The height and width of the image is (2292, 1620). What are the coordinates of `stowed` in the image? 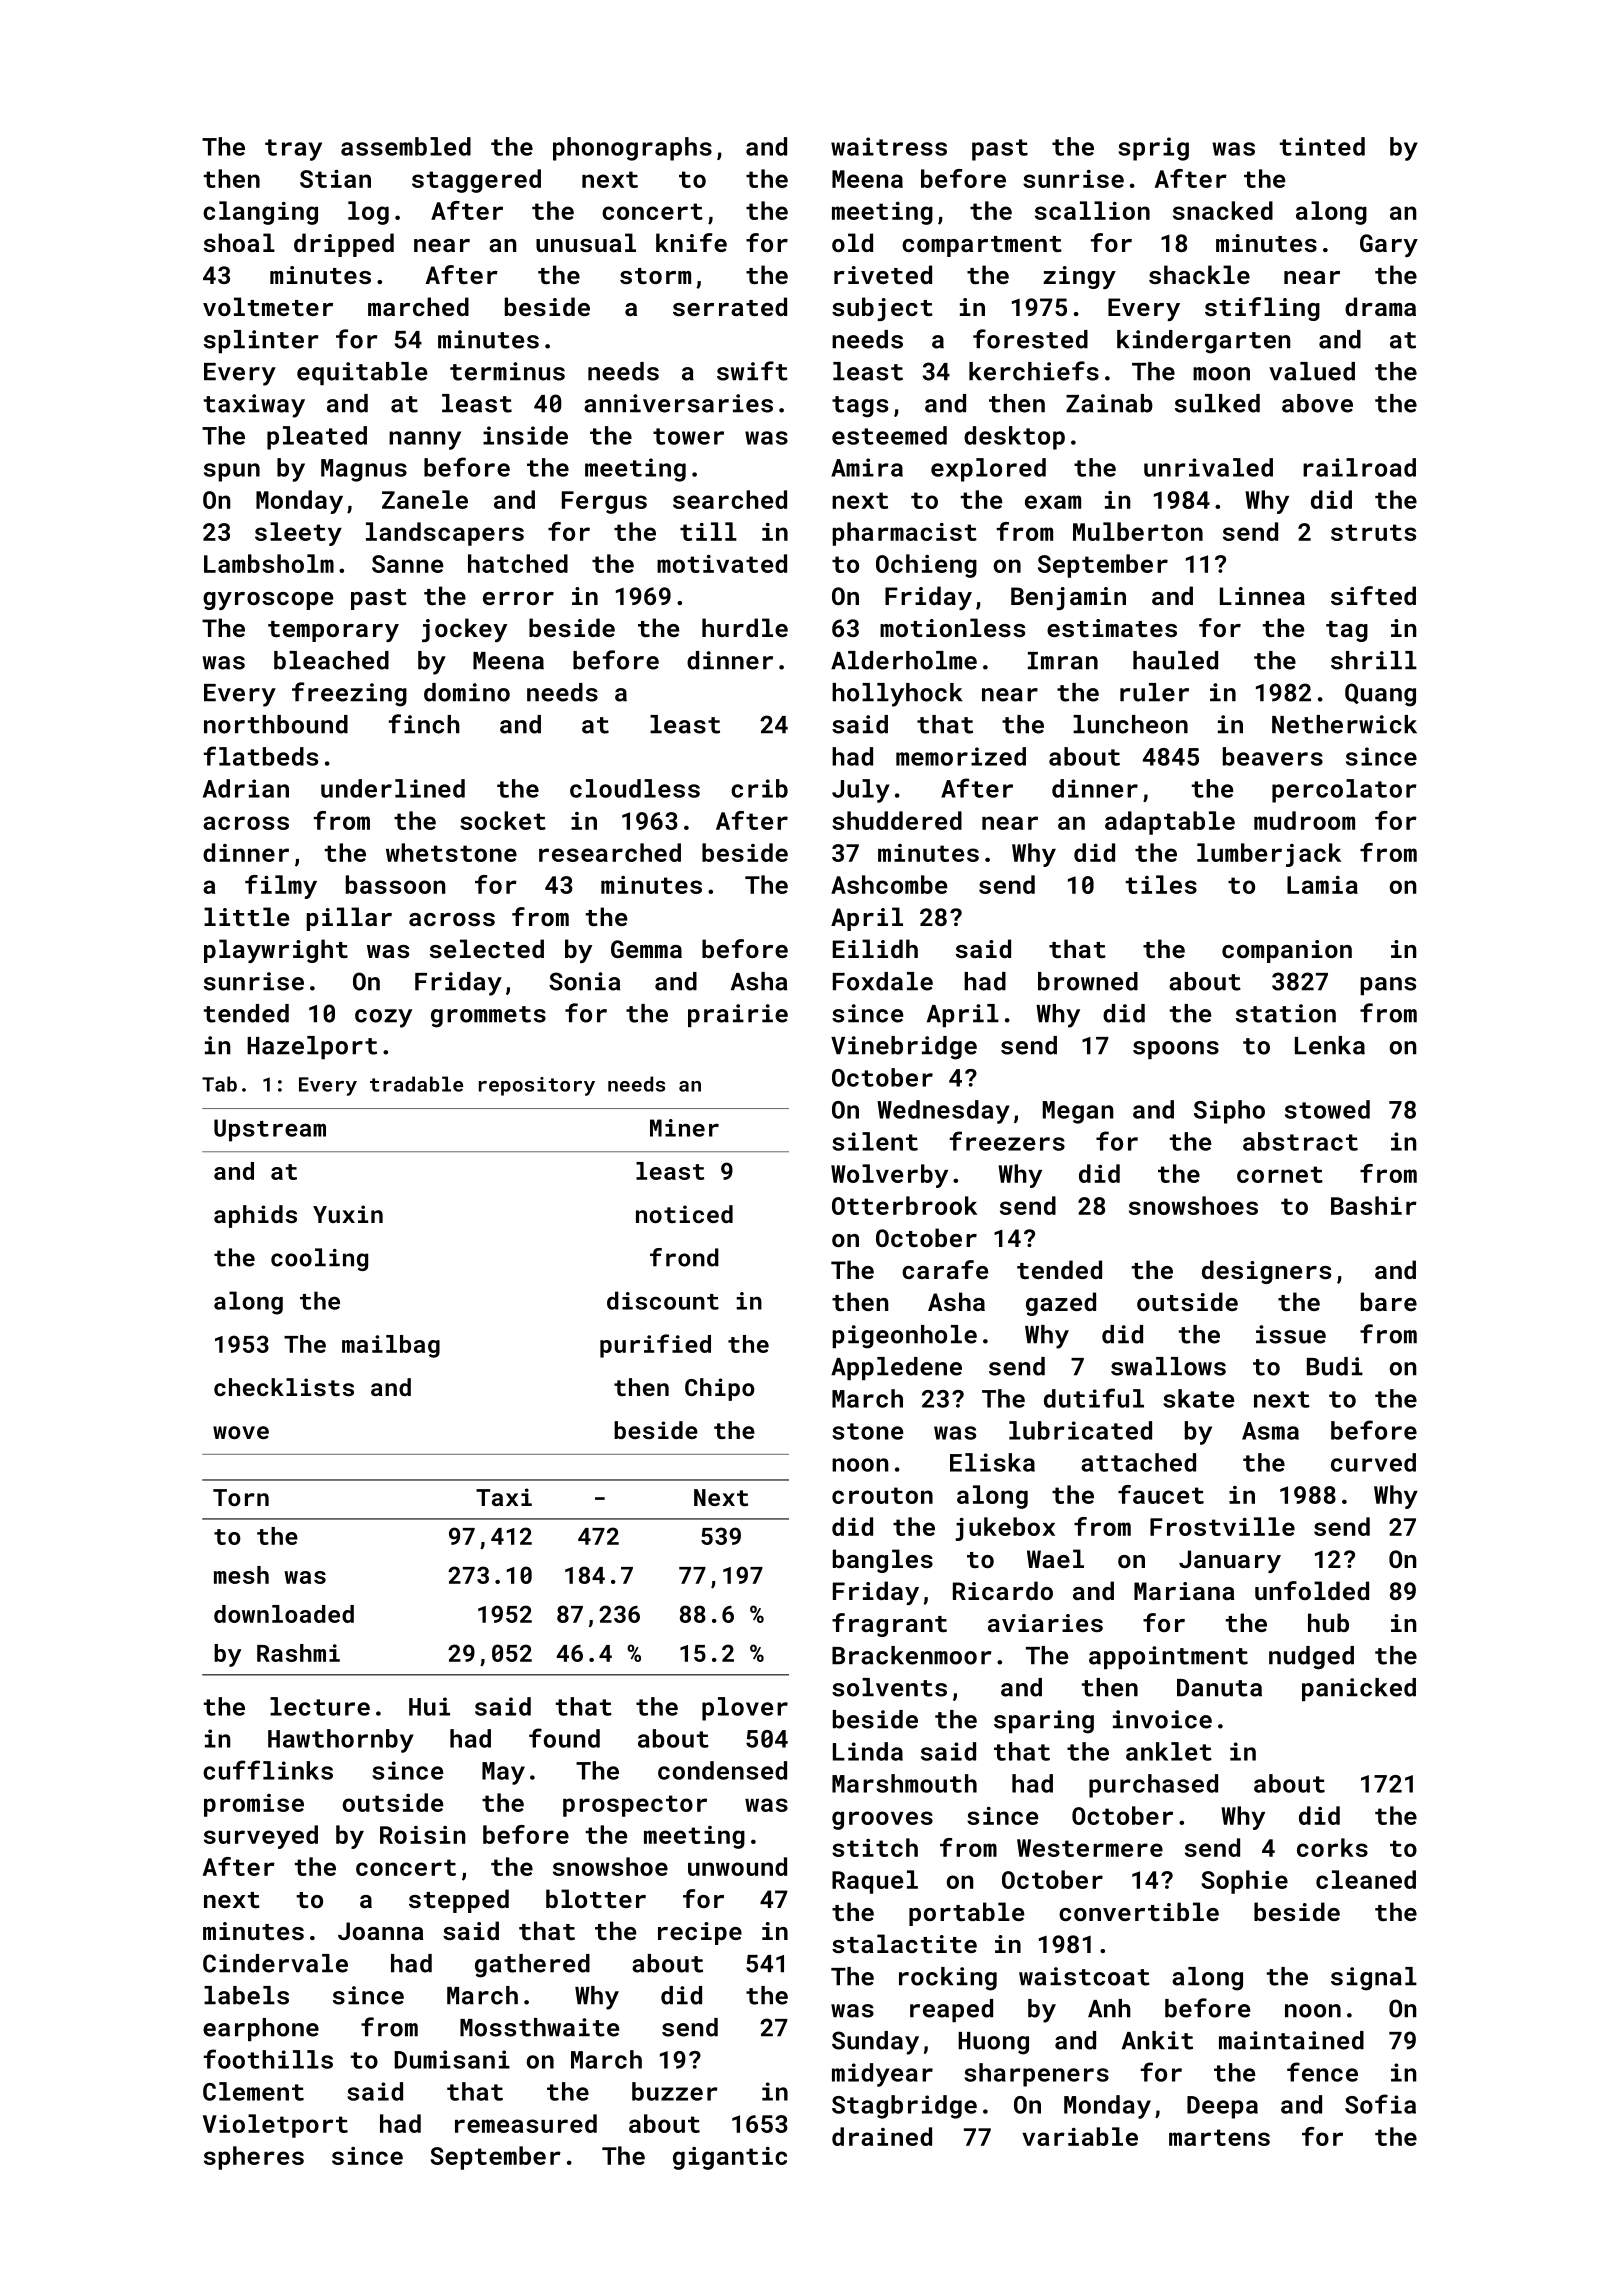 It's located at (1327, 1109).
